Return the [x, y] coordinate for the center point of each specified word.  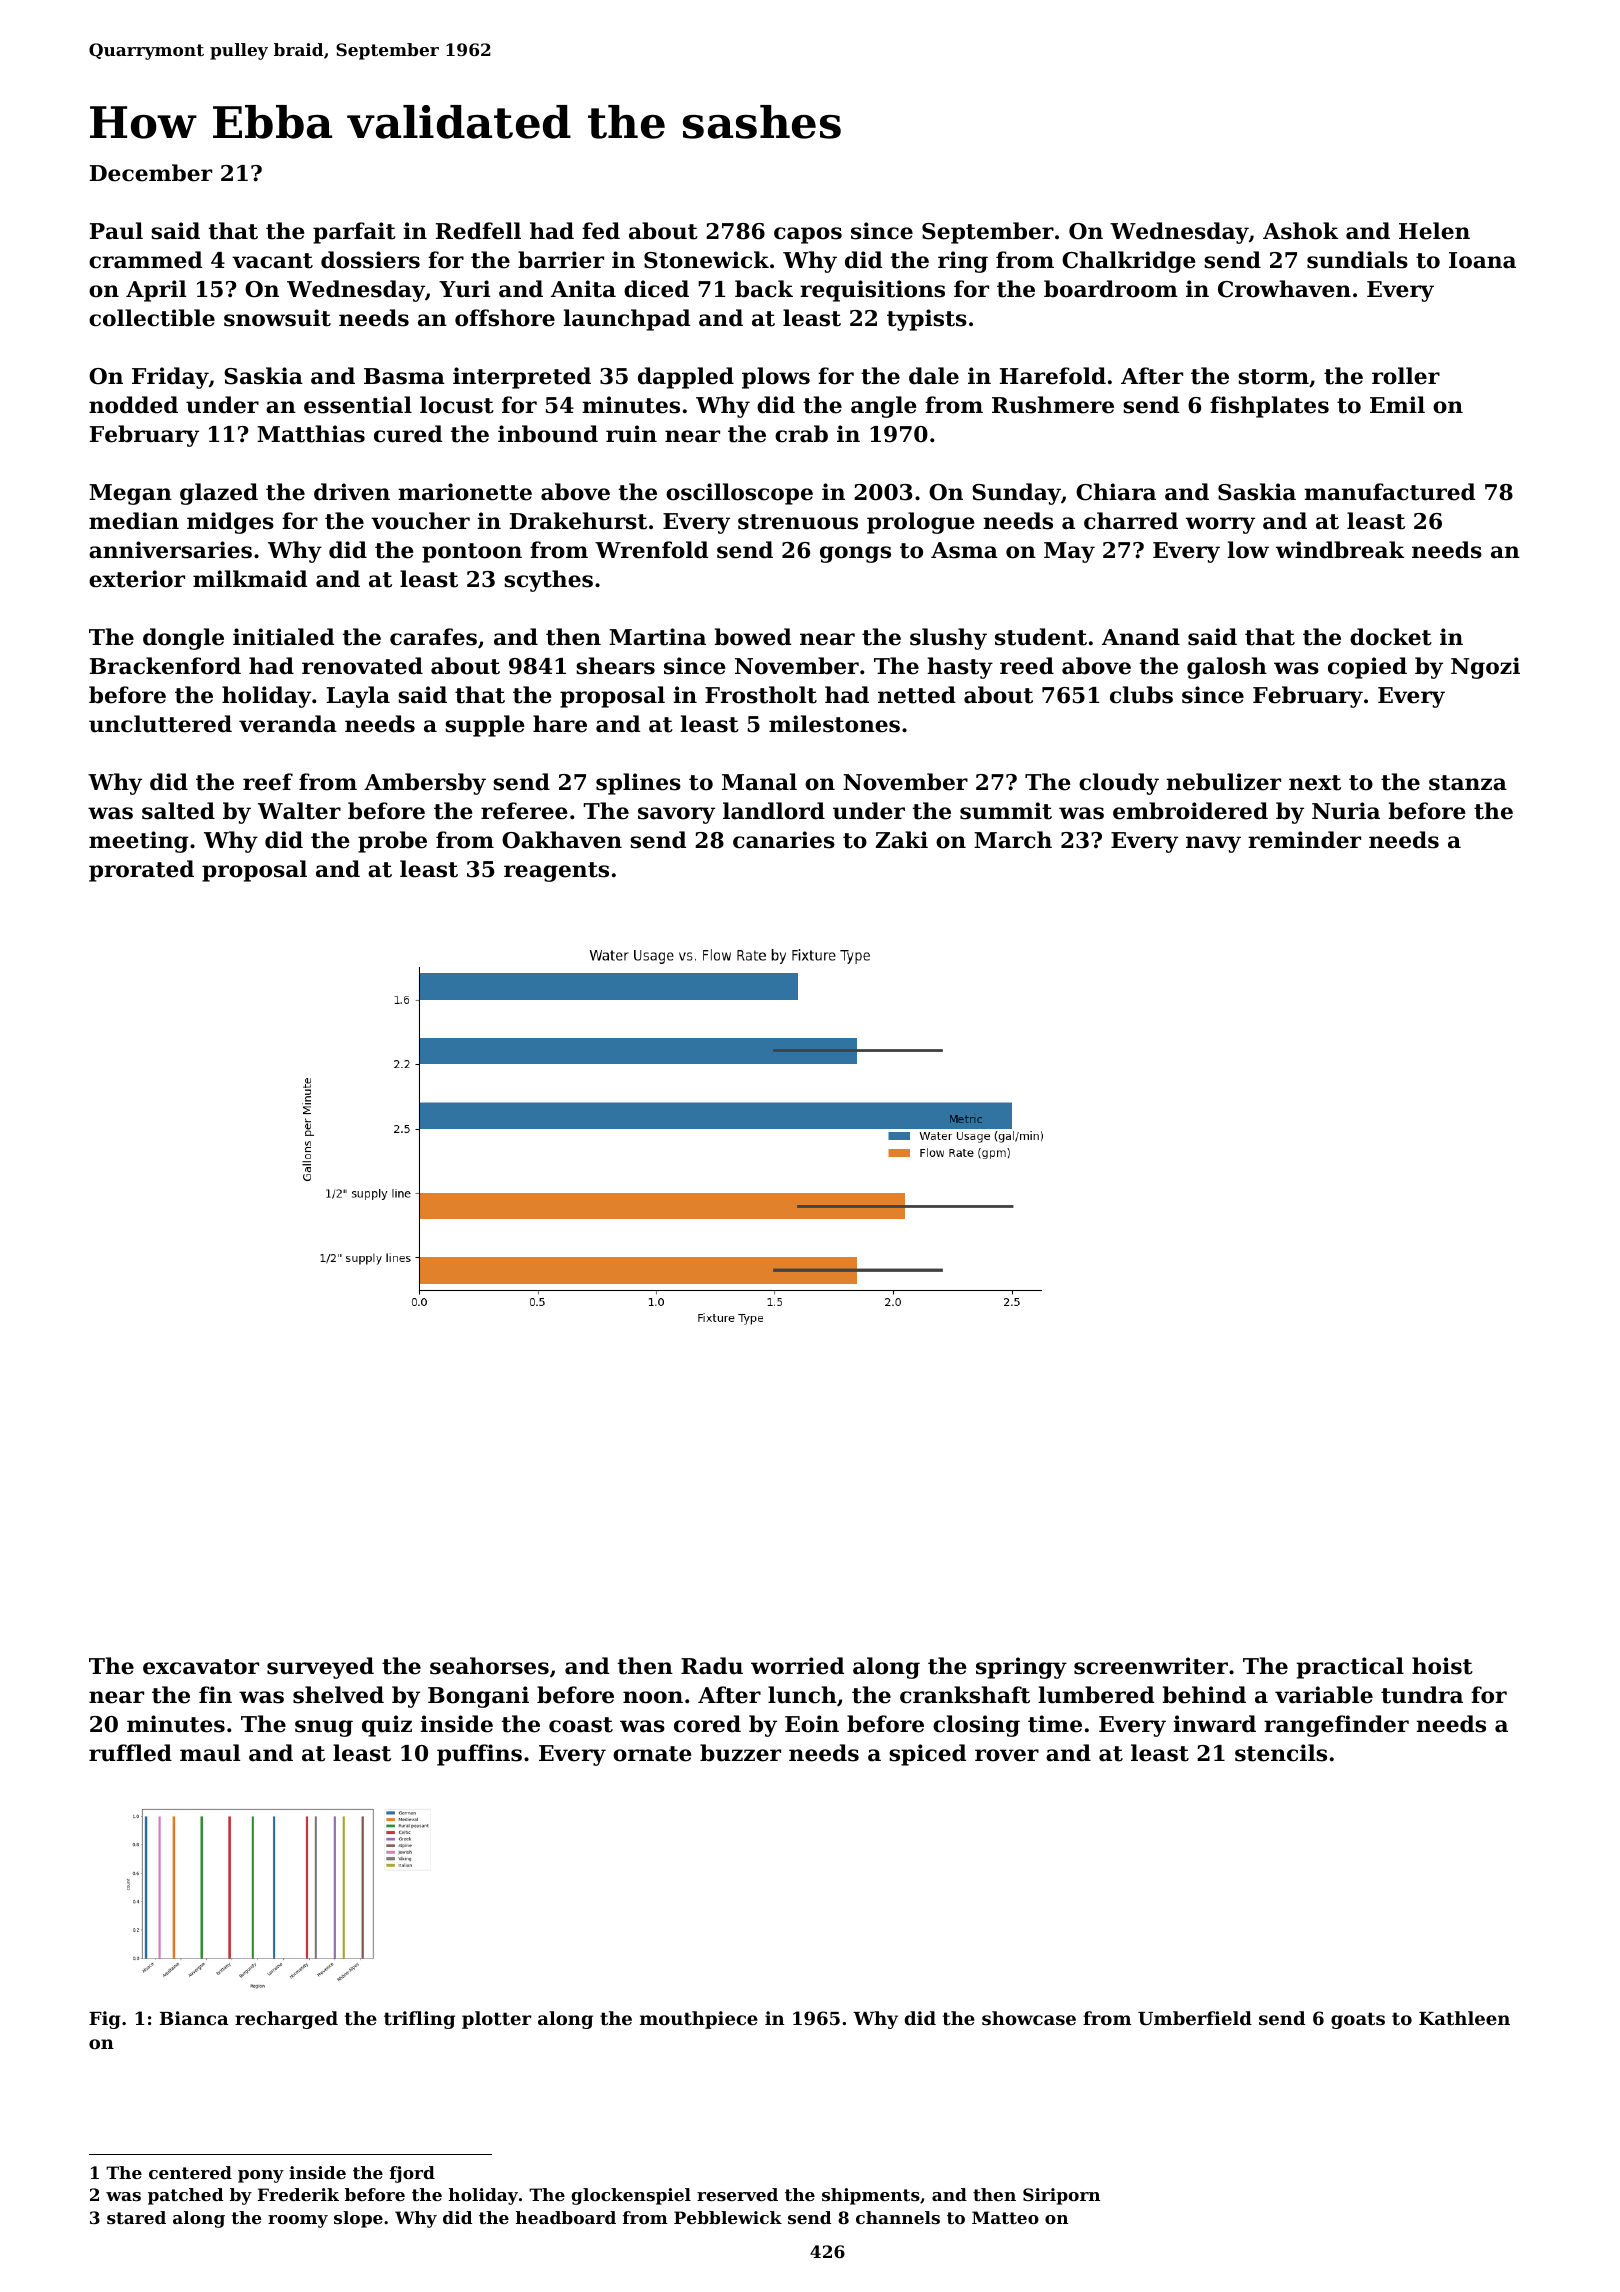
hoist [1442, 1666]
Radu [712, 1666]
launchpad [626, 320]
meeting [138, 842]
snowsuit [277, 318]
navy [1213, 844]
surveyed [320, 1668]
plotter [496, 2020]
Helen [1434, 231]
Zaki [902, 840]
